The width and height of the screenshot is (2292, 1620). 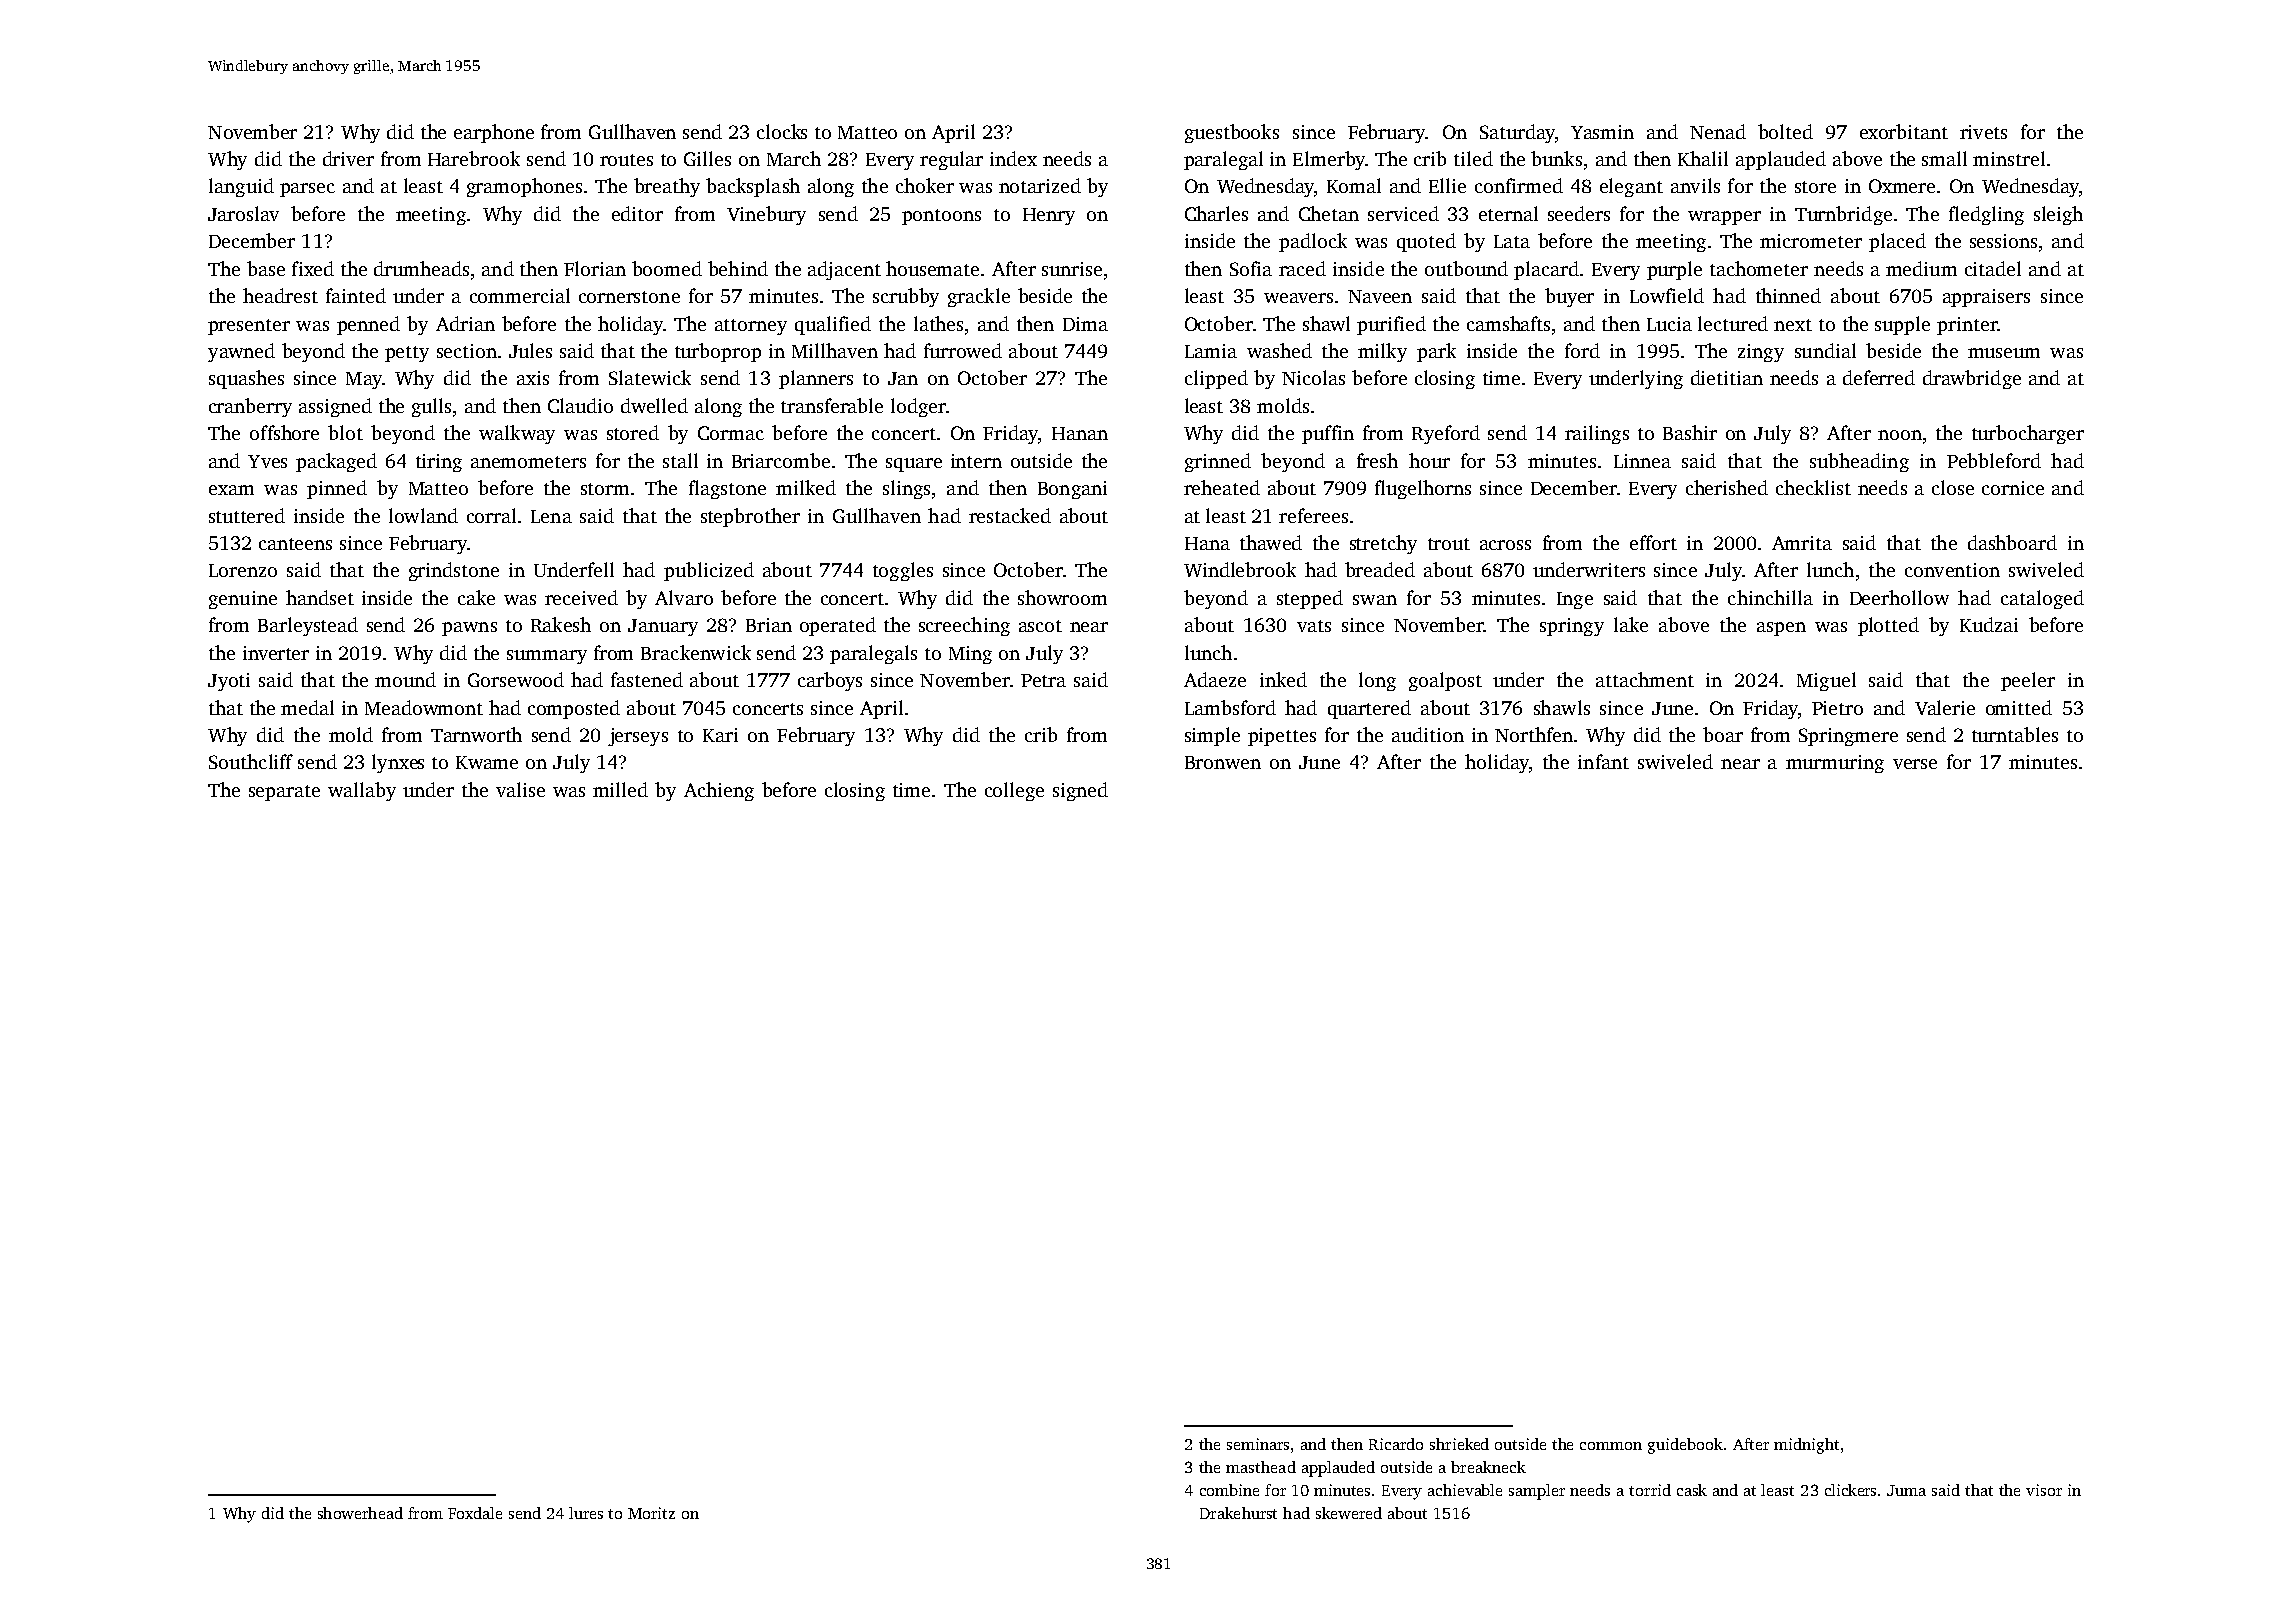 I want to click on infant, so click(x=1603, y=761).
